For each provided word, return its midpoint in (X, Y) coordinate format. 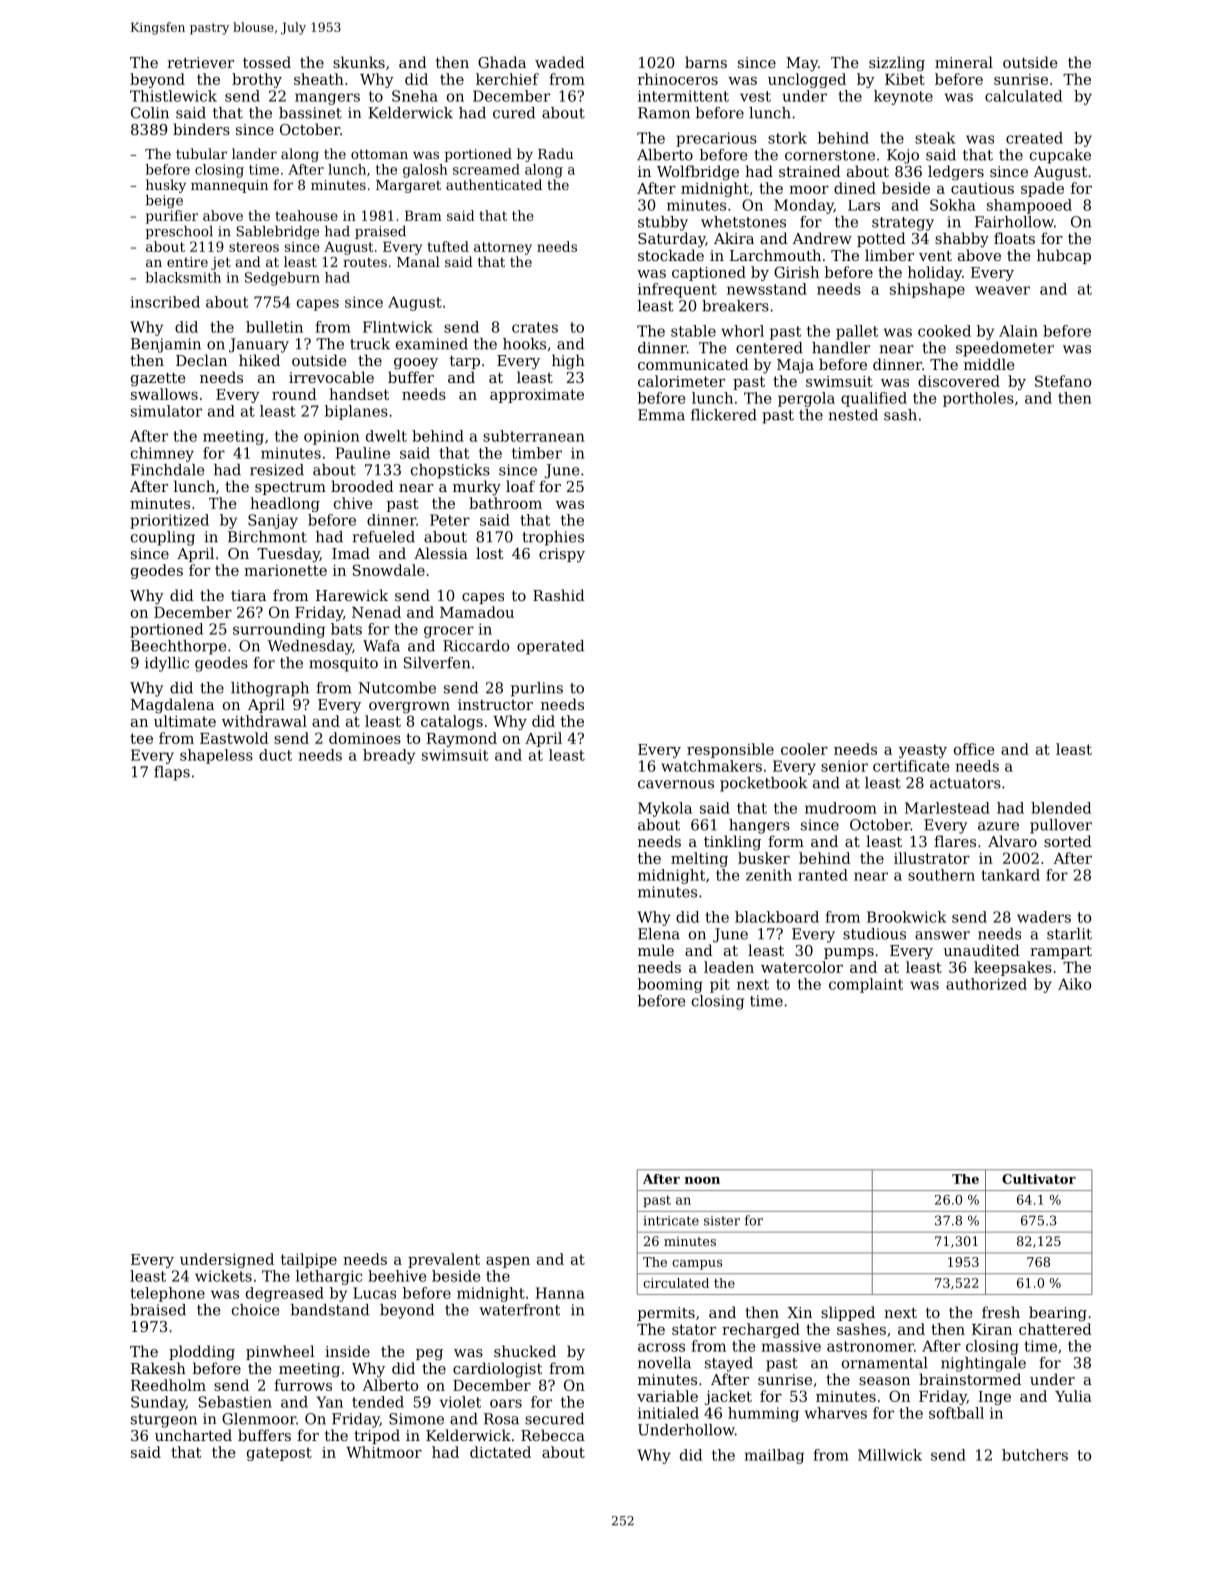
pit (720, 985)
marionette (285, 570)
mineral (964, 62)
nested (853, 415)
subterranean (533, 436)
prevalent (444, 1260)
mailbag (774, 1456)
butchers (1035, 1455)
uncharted (193, 1435)
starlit (1069, 934)
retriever (200, 62)
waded (560, 62)
